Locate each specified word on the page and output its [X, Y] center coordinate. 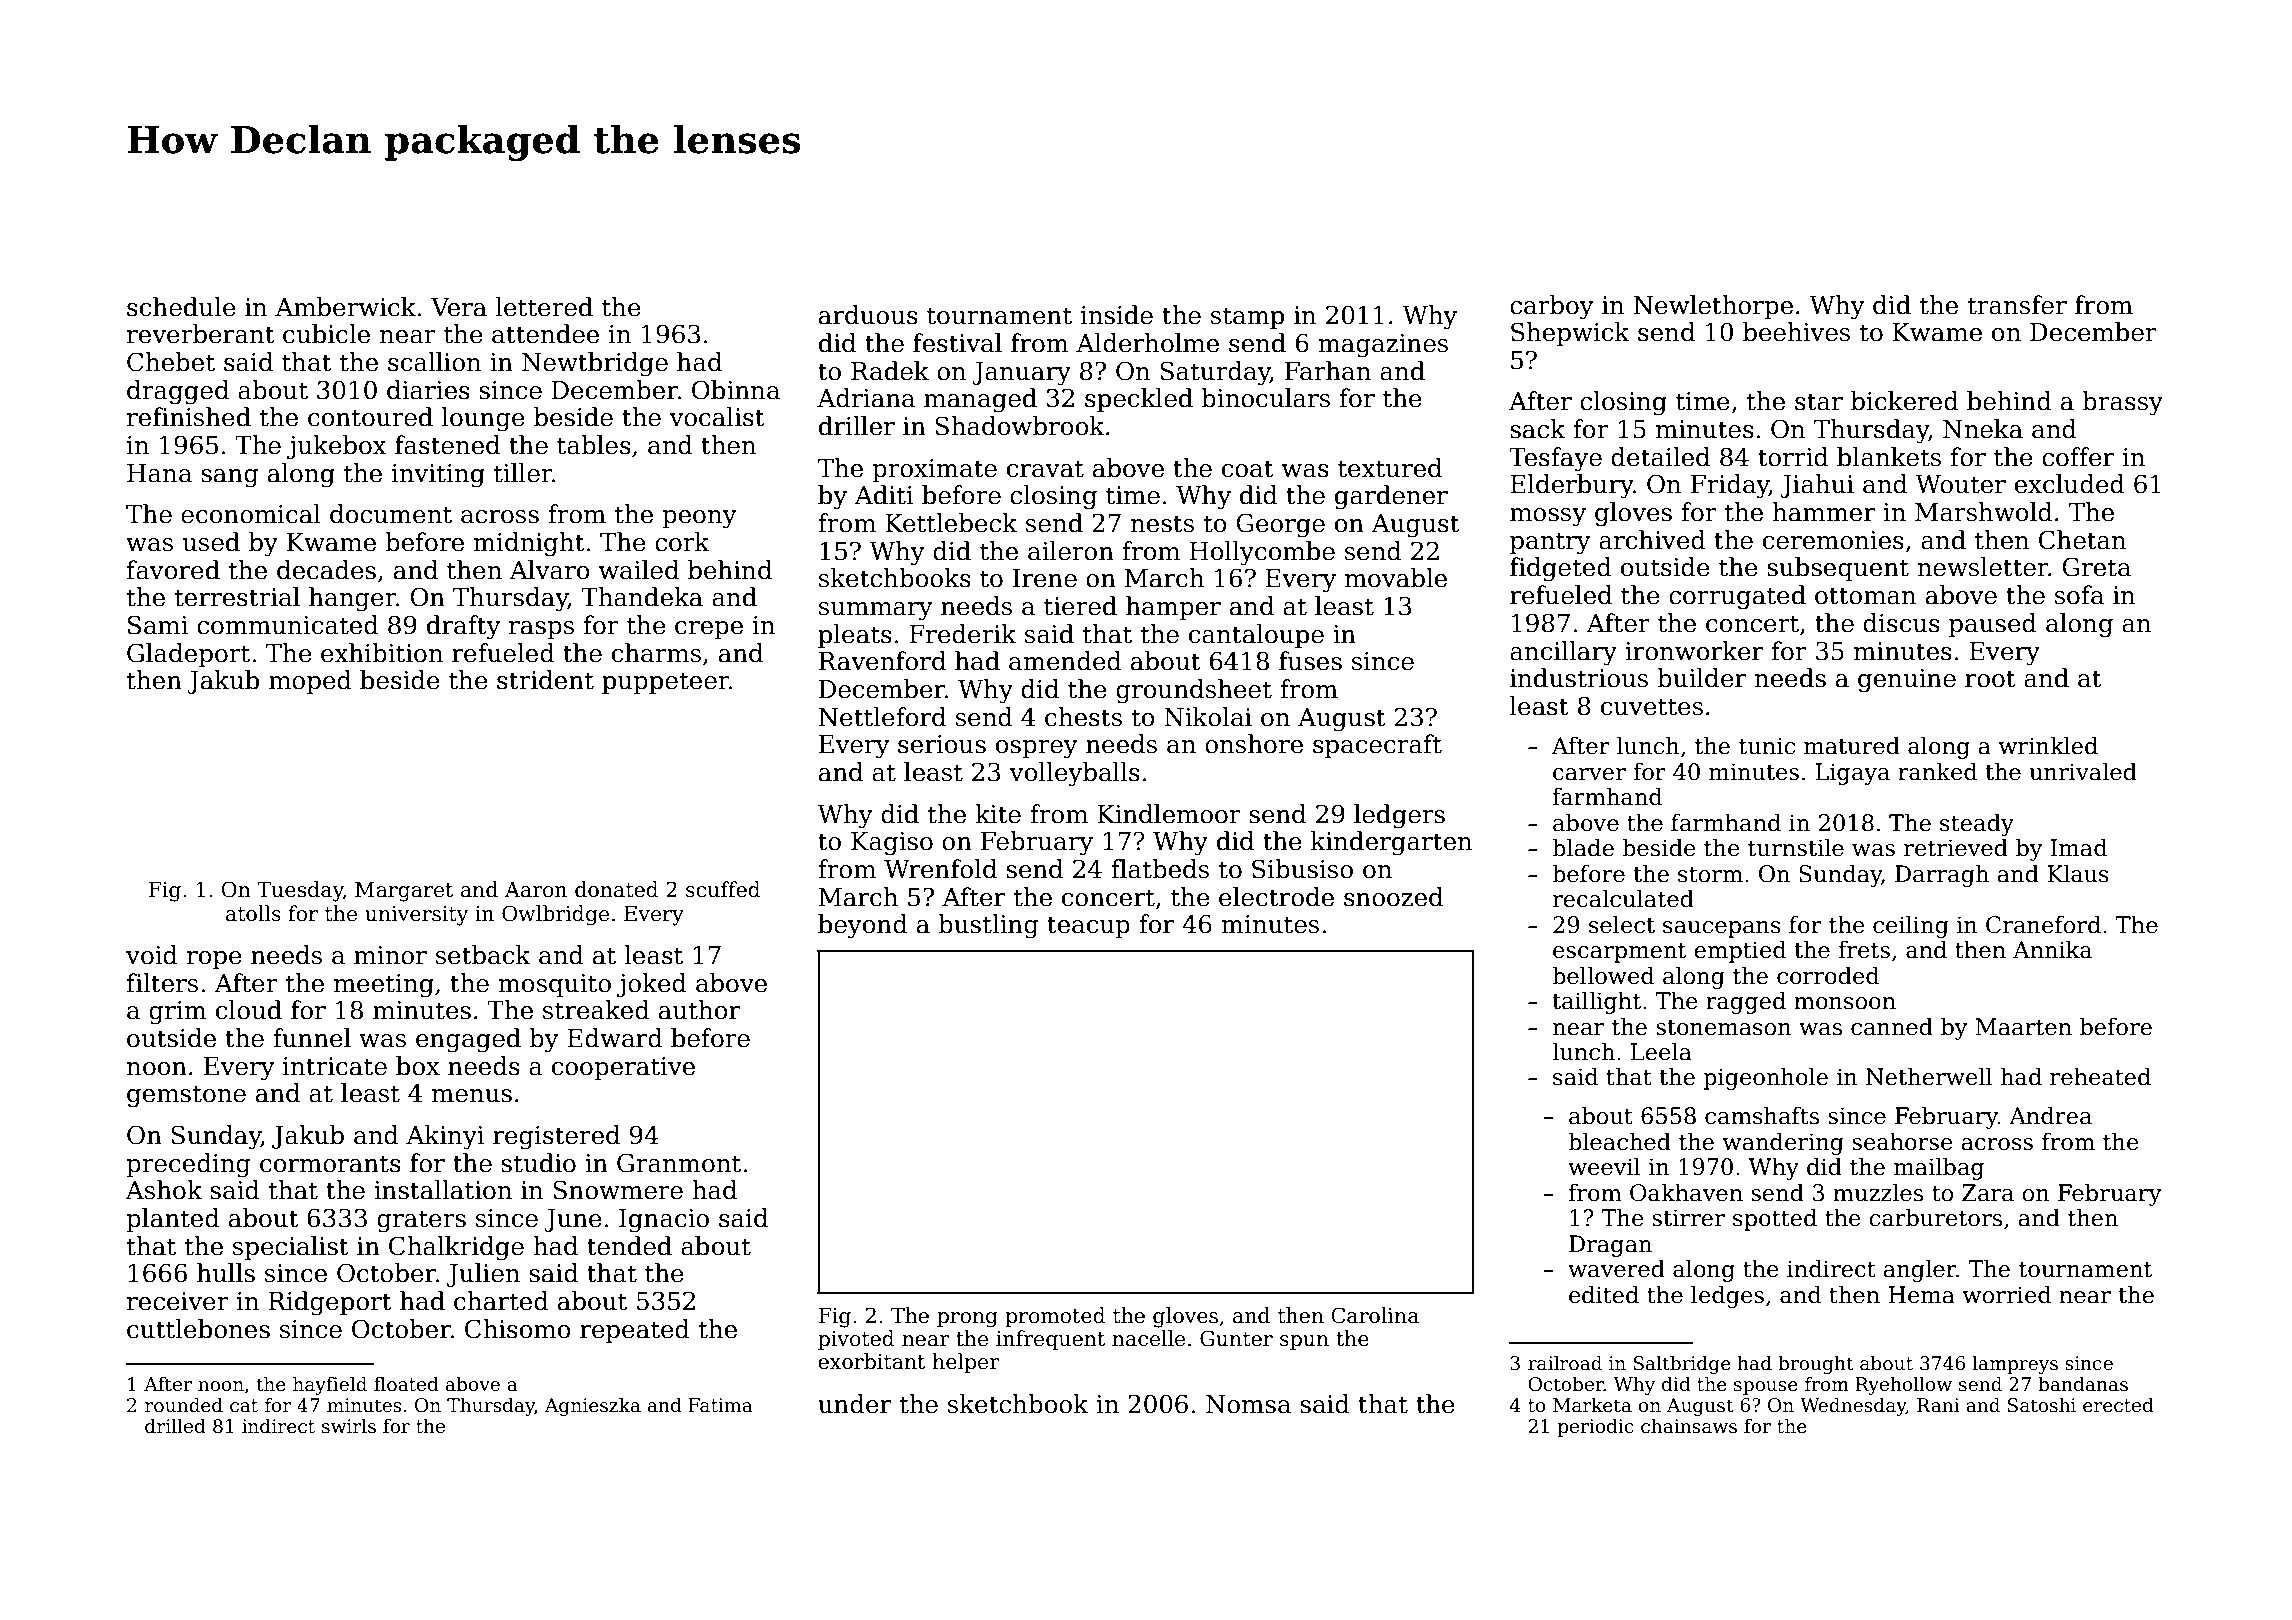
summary [876, 611]
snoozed [1393, 897]
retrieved [1956, 847]
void [152, 955]
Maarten [2024, 1027]
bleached [1619, 1141]
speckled [1139, 400]
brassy [2122, 403]
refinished [189, 417]
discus [1901, 623]
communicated [288, 625]
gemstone [186, 1096]
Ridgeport [330, 1303]
